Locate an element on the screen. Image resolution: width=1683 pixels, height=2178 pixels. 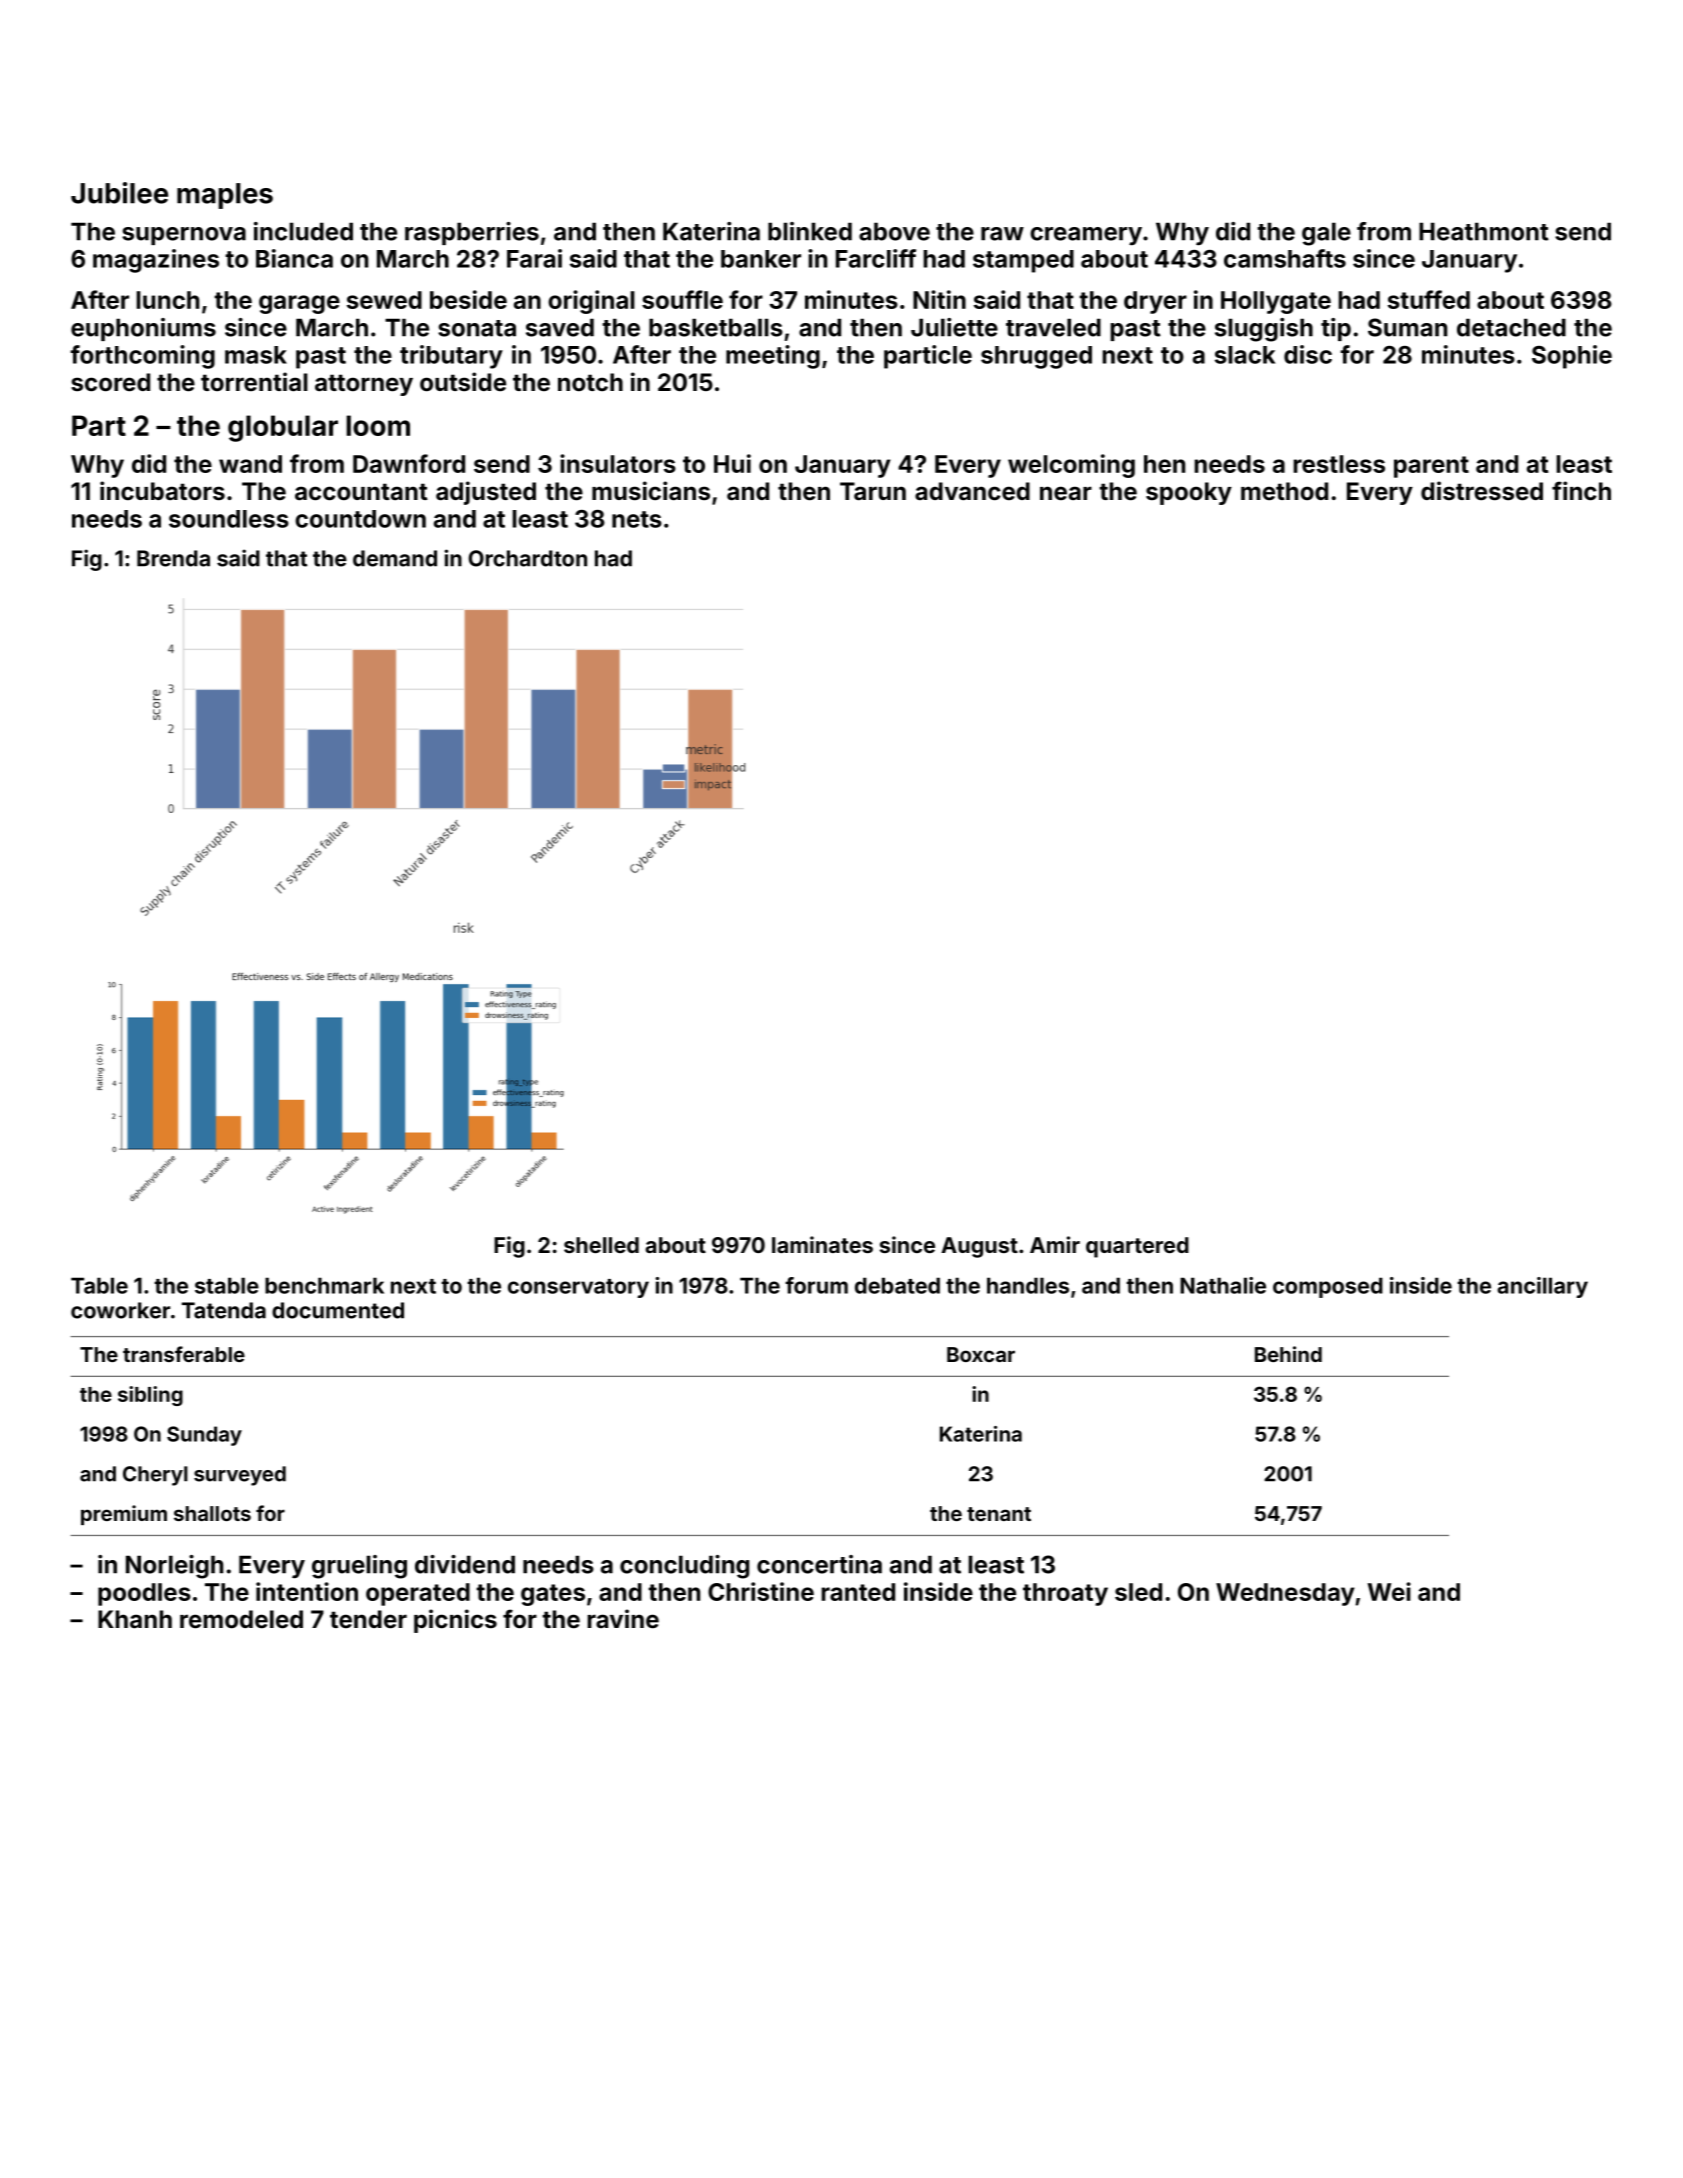
banker is located at coordinates (761, 259).
